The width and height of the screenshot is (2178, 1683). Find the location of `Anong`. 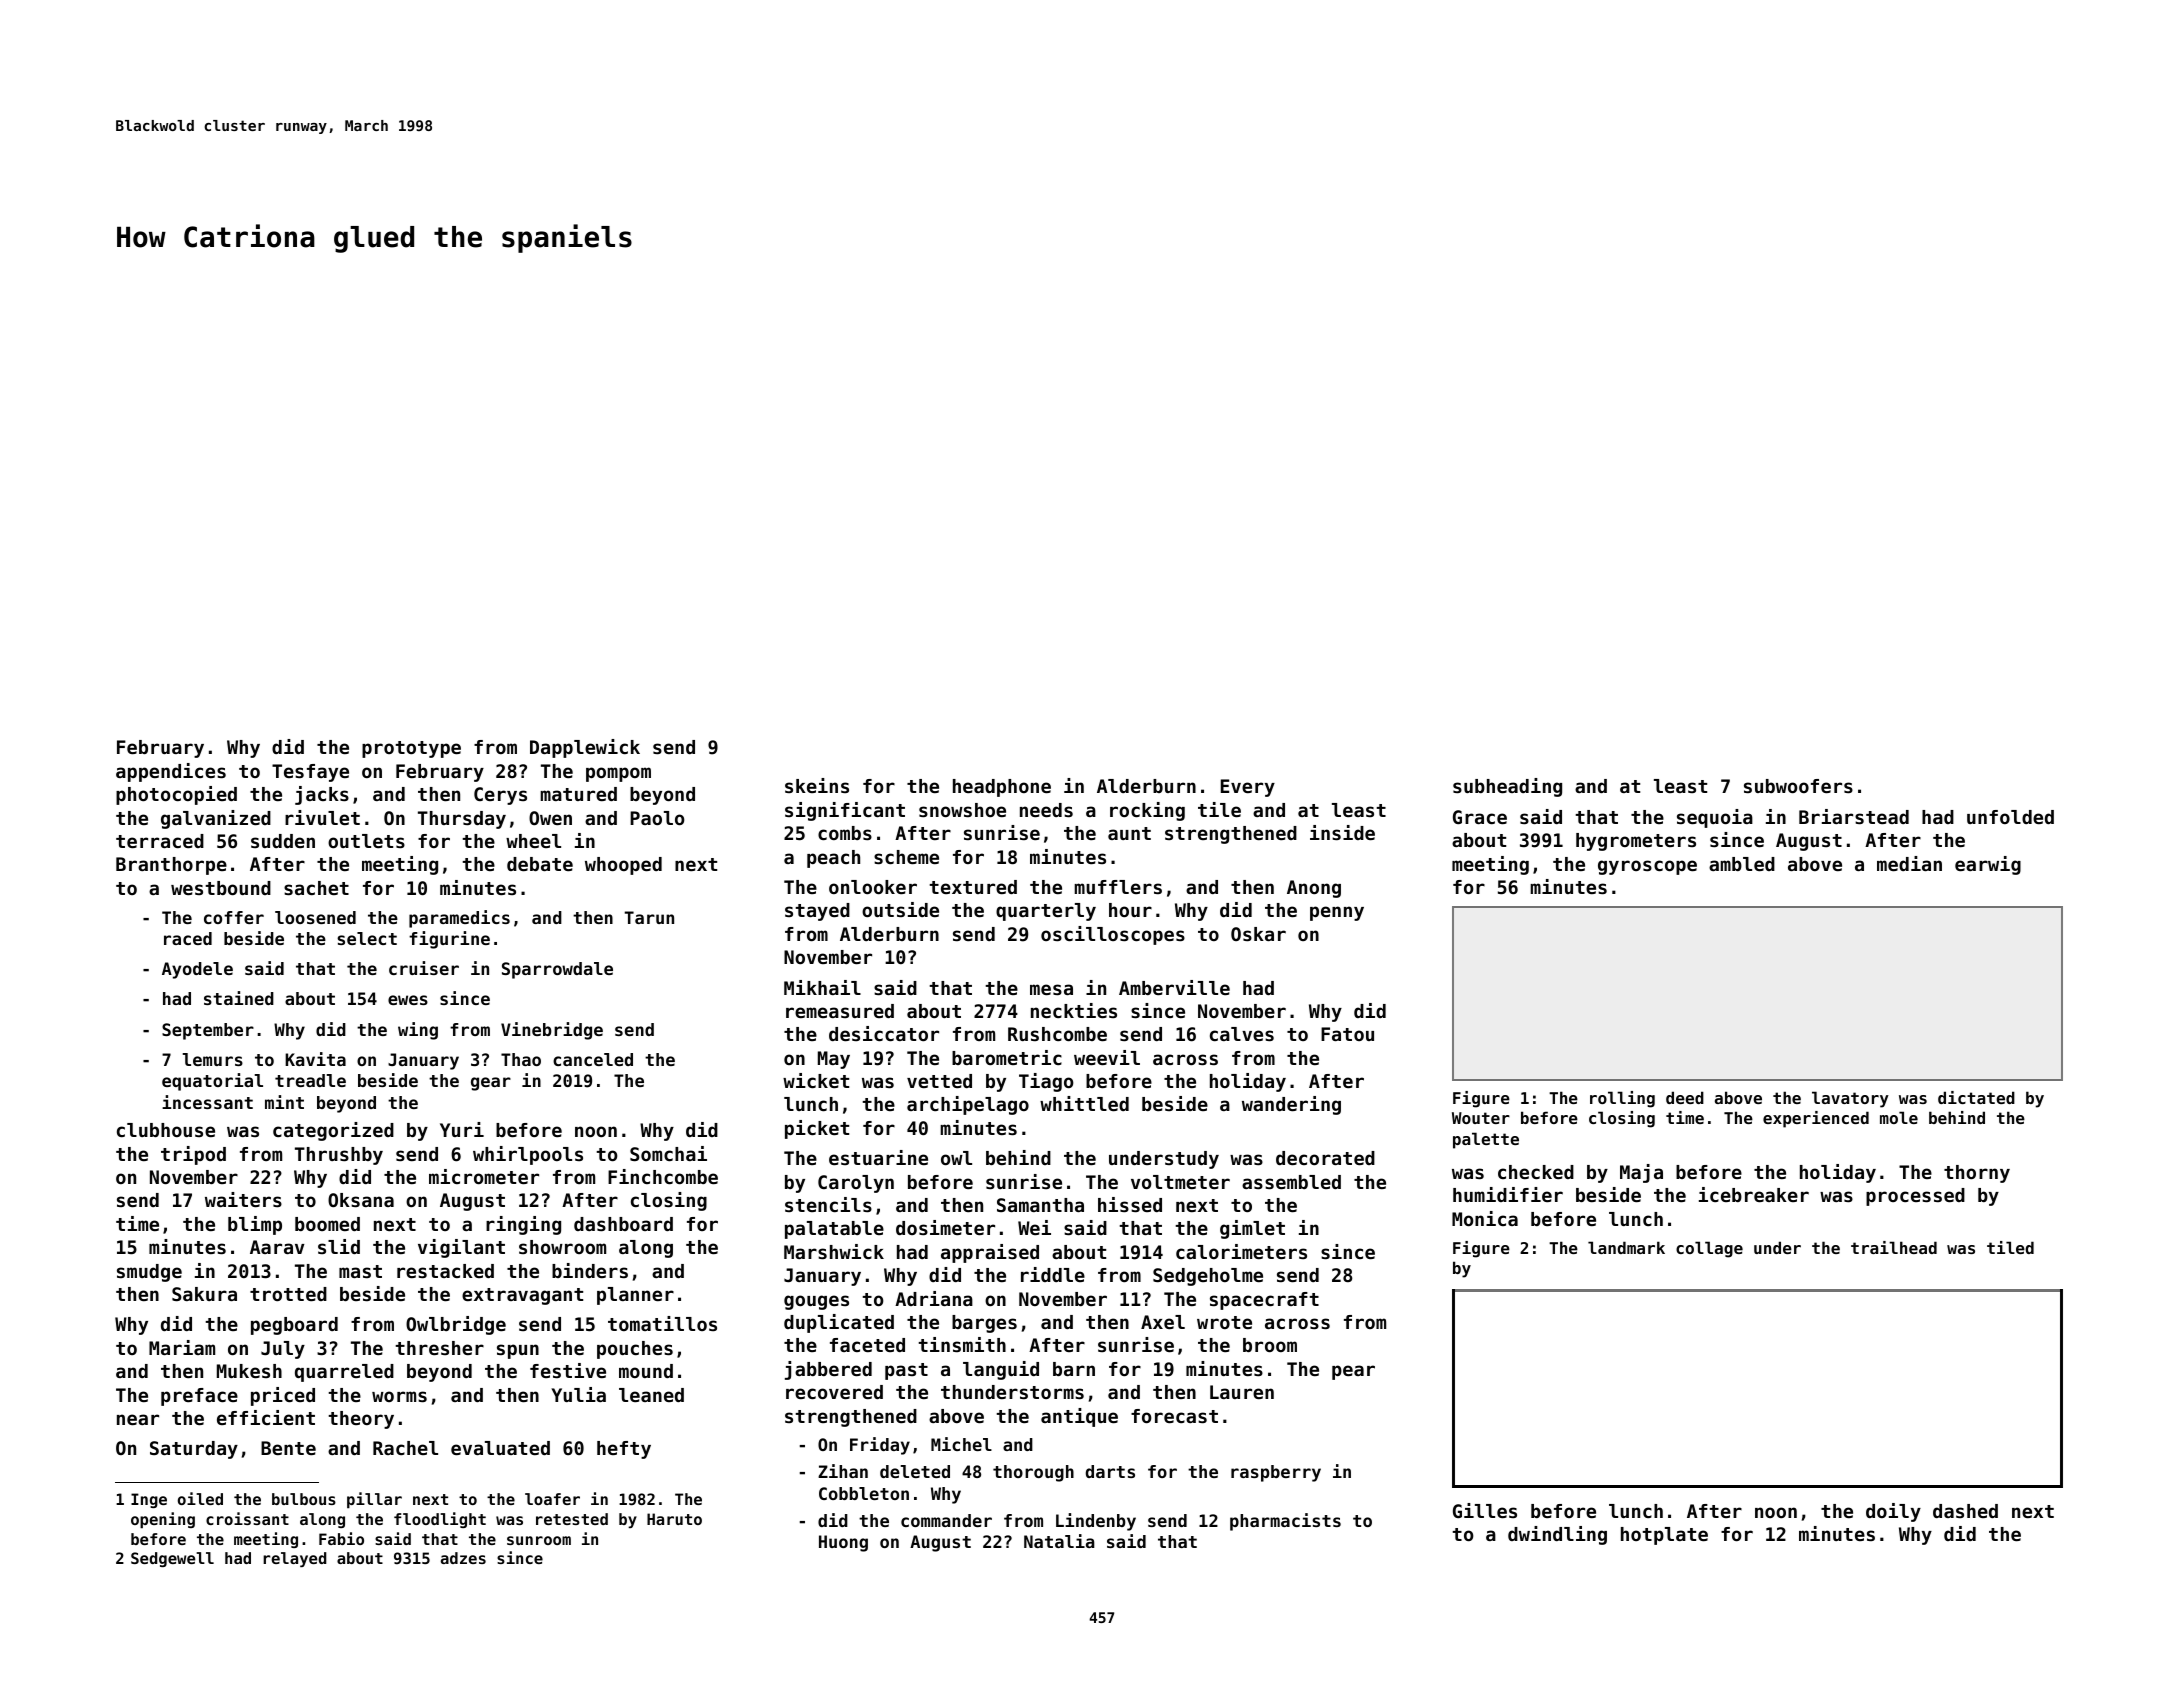

Anong is located at coordinates (1314, 889).
